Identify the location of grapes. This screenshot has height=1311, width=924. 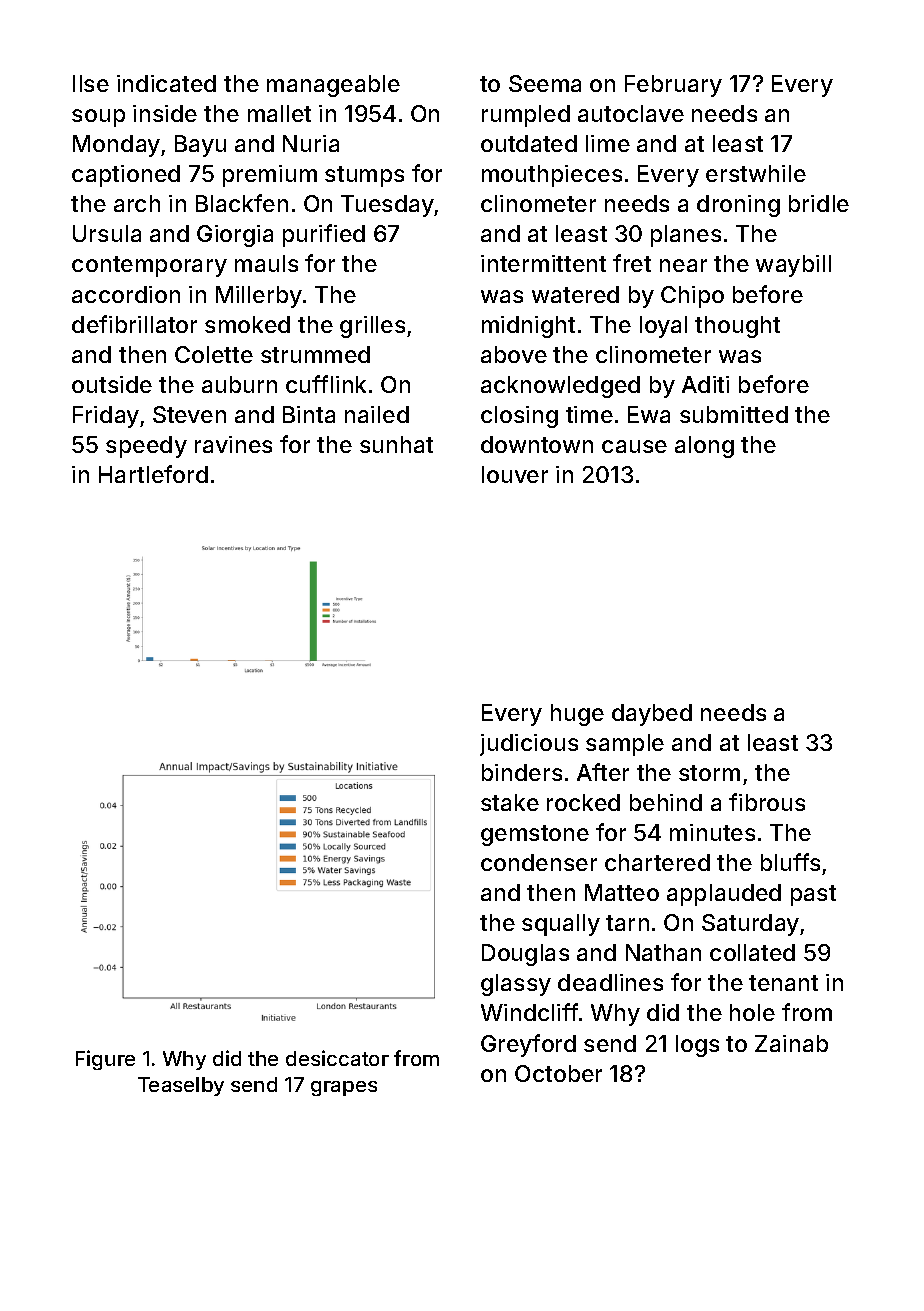
(344, 1088).
